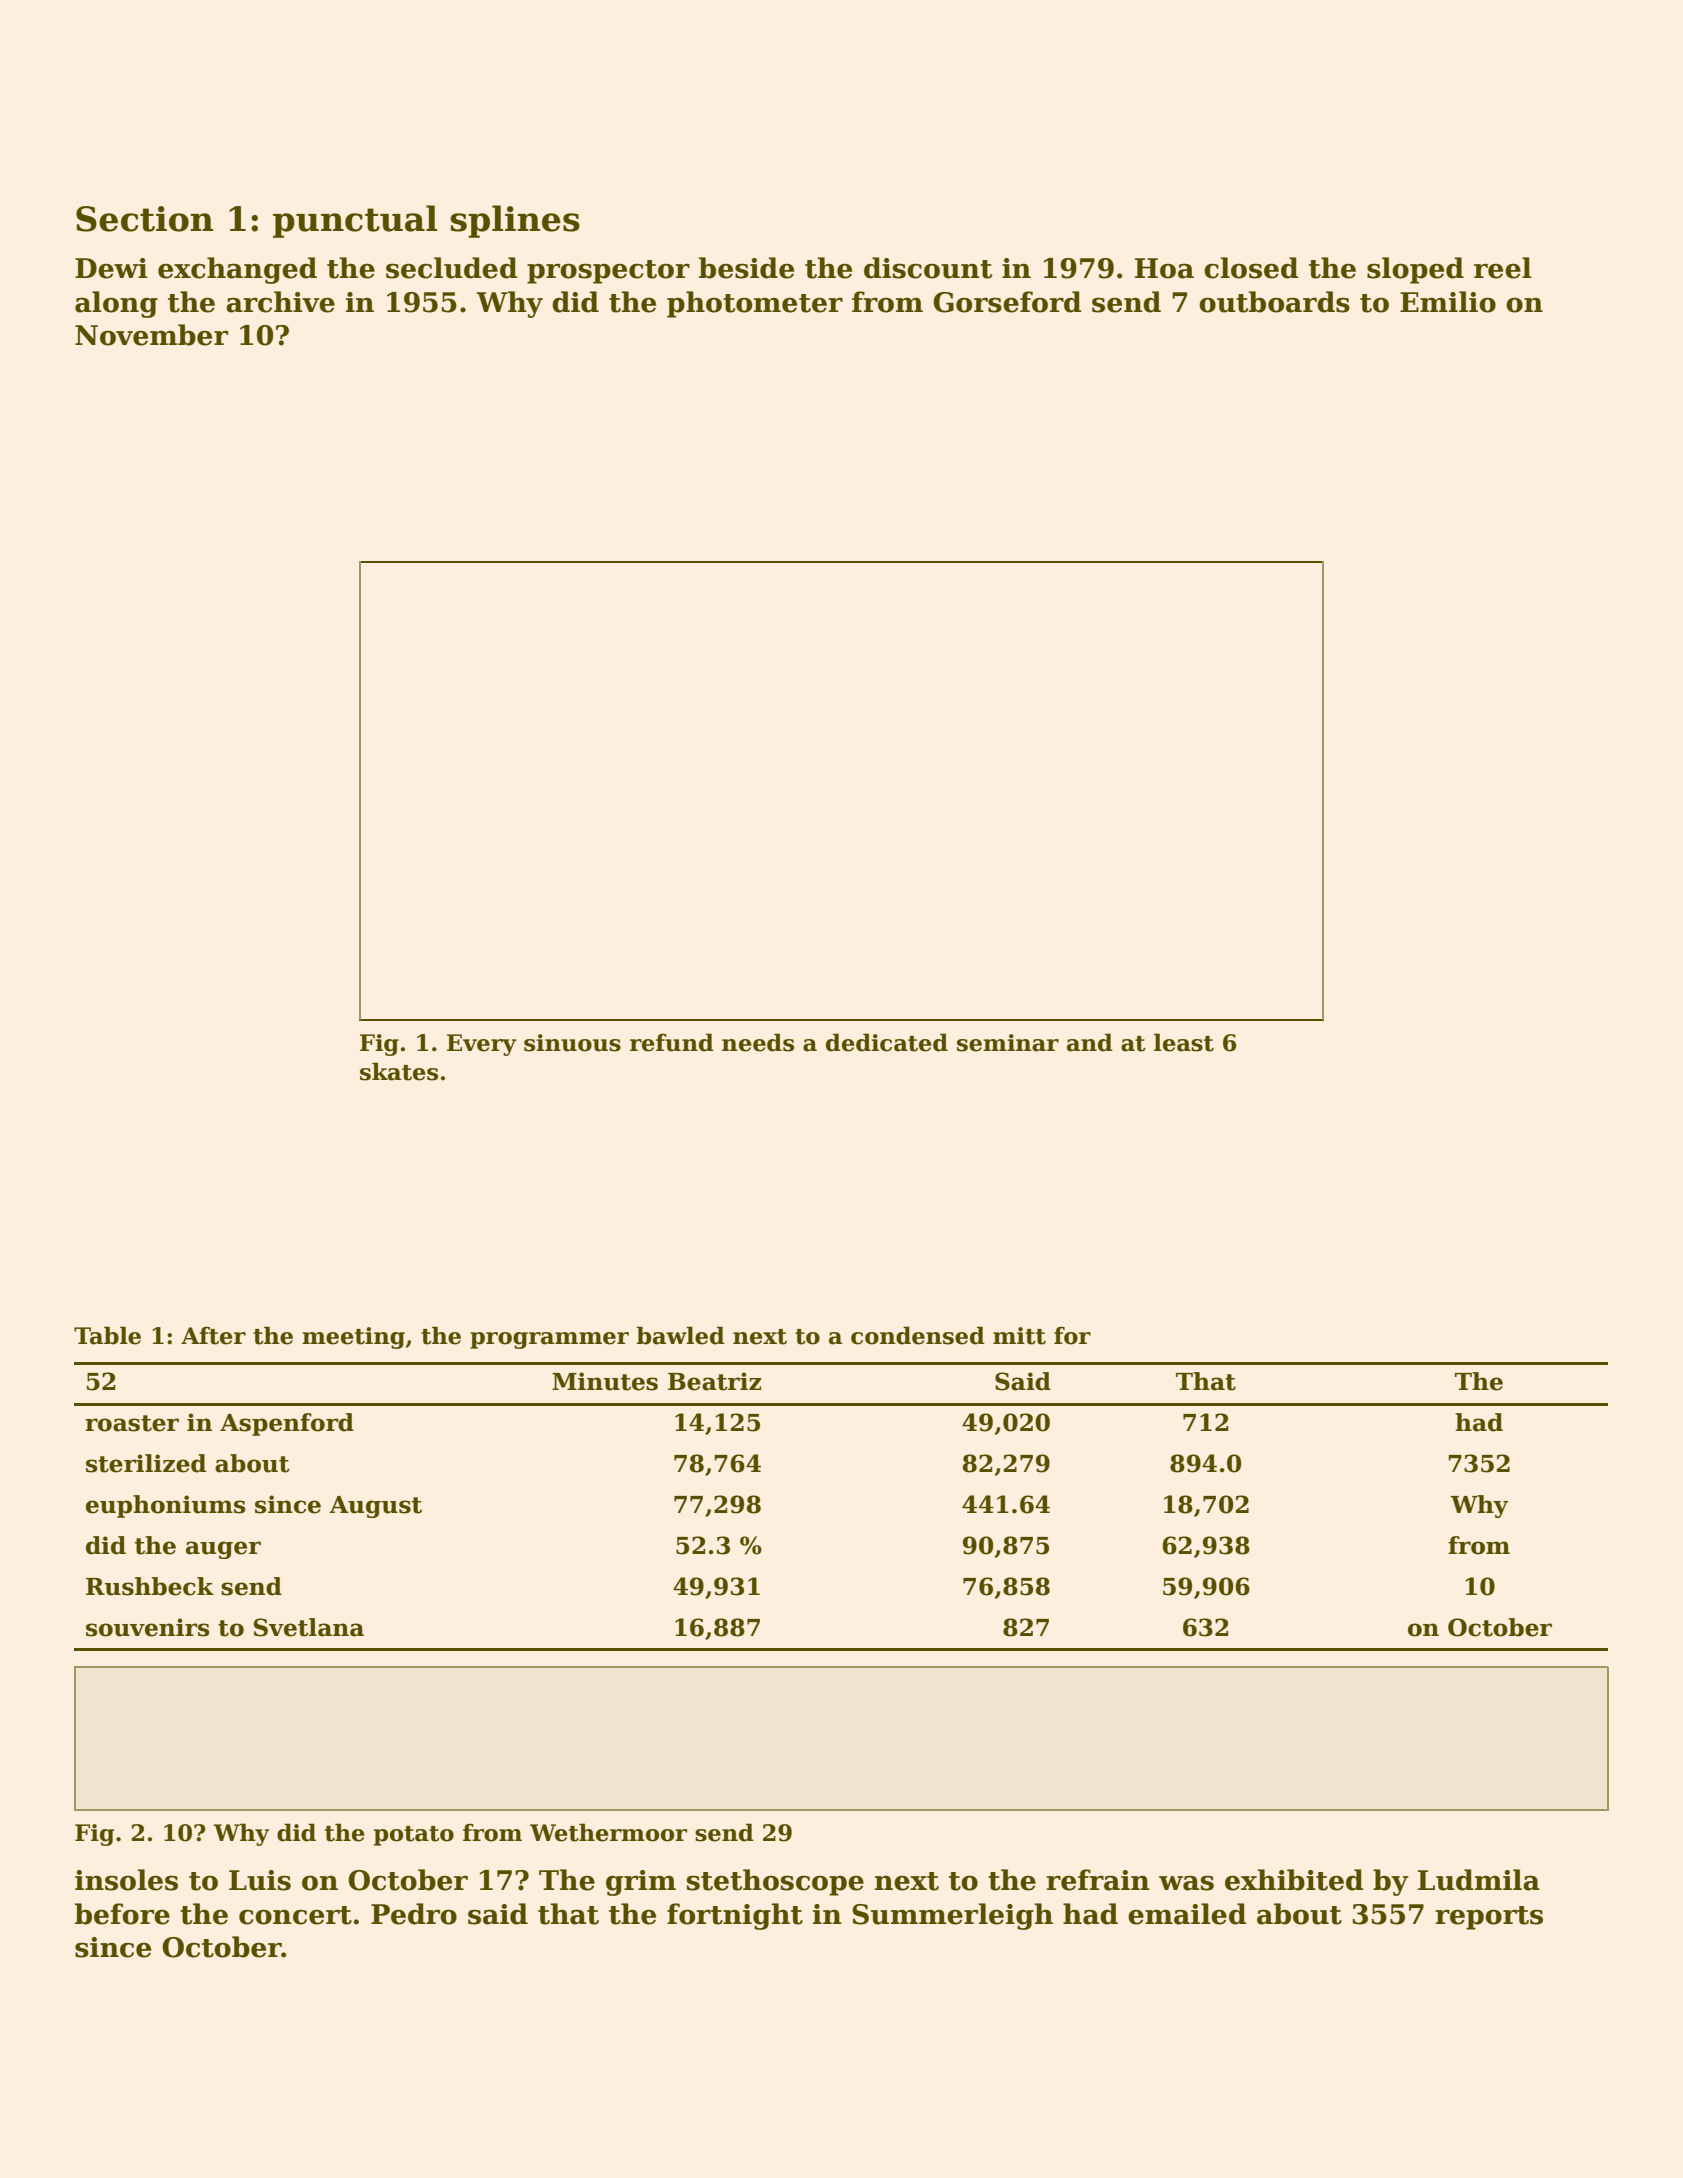 This screenshot has width=1683, height=2178. I want to click on reports, so click(1489, 1918).
